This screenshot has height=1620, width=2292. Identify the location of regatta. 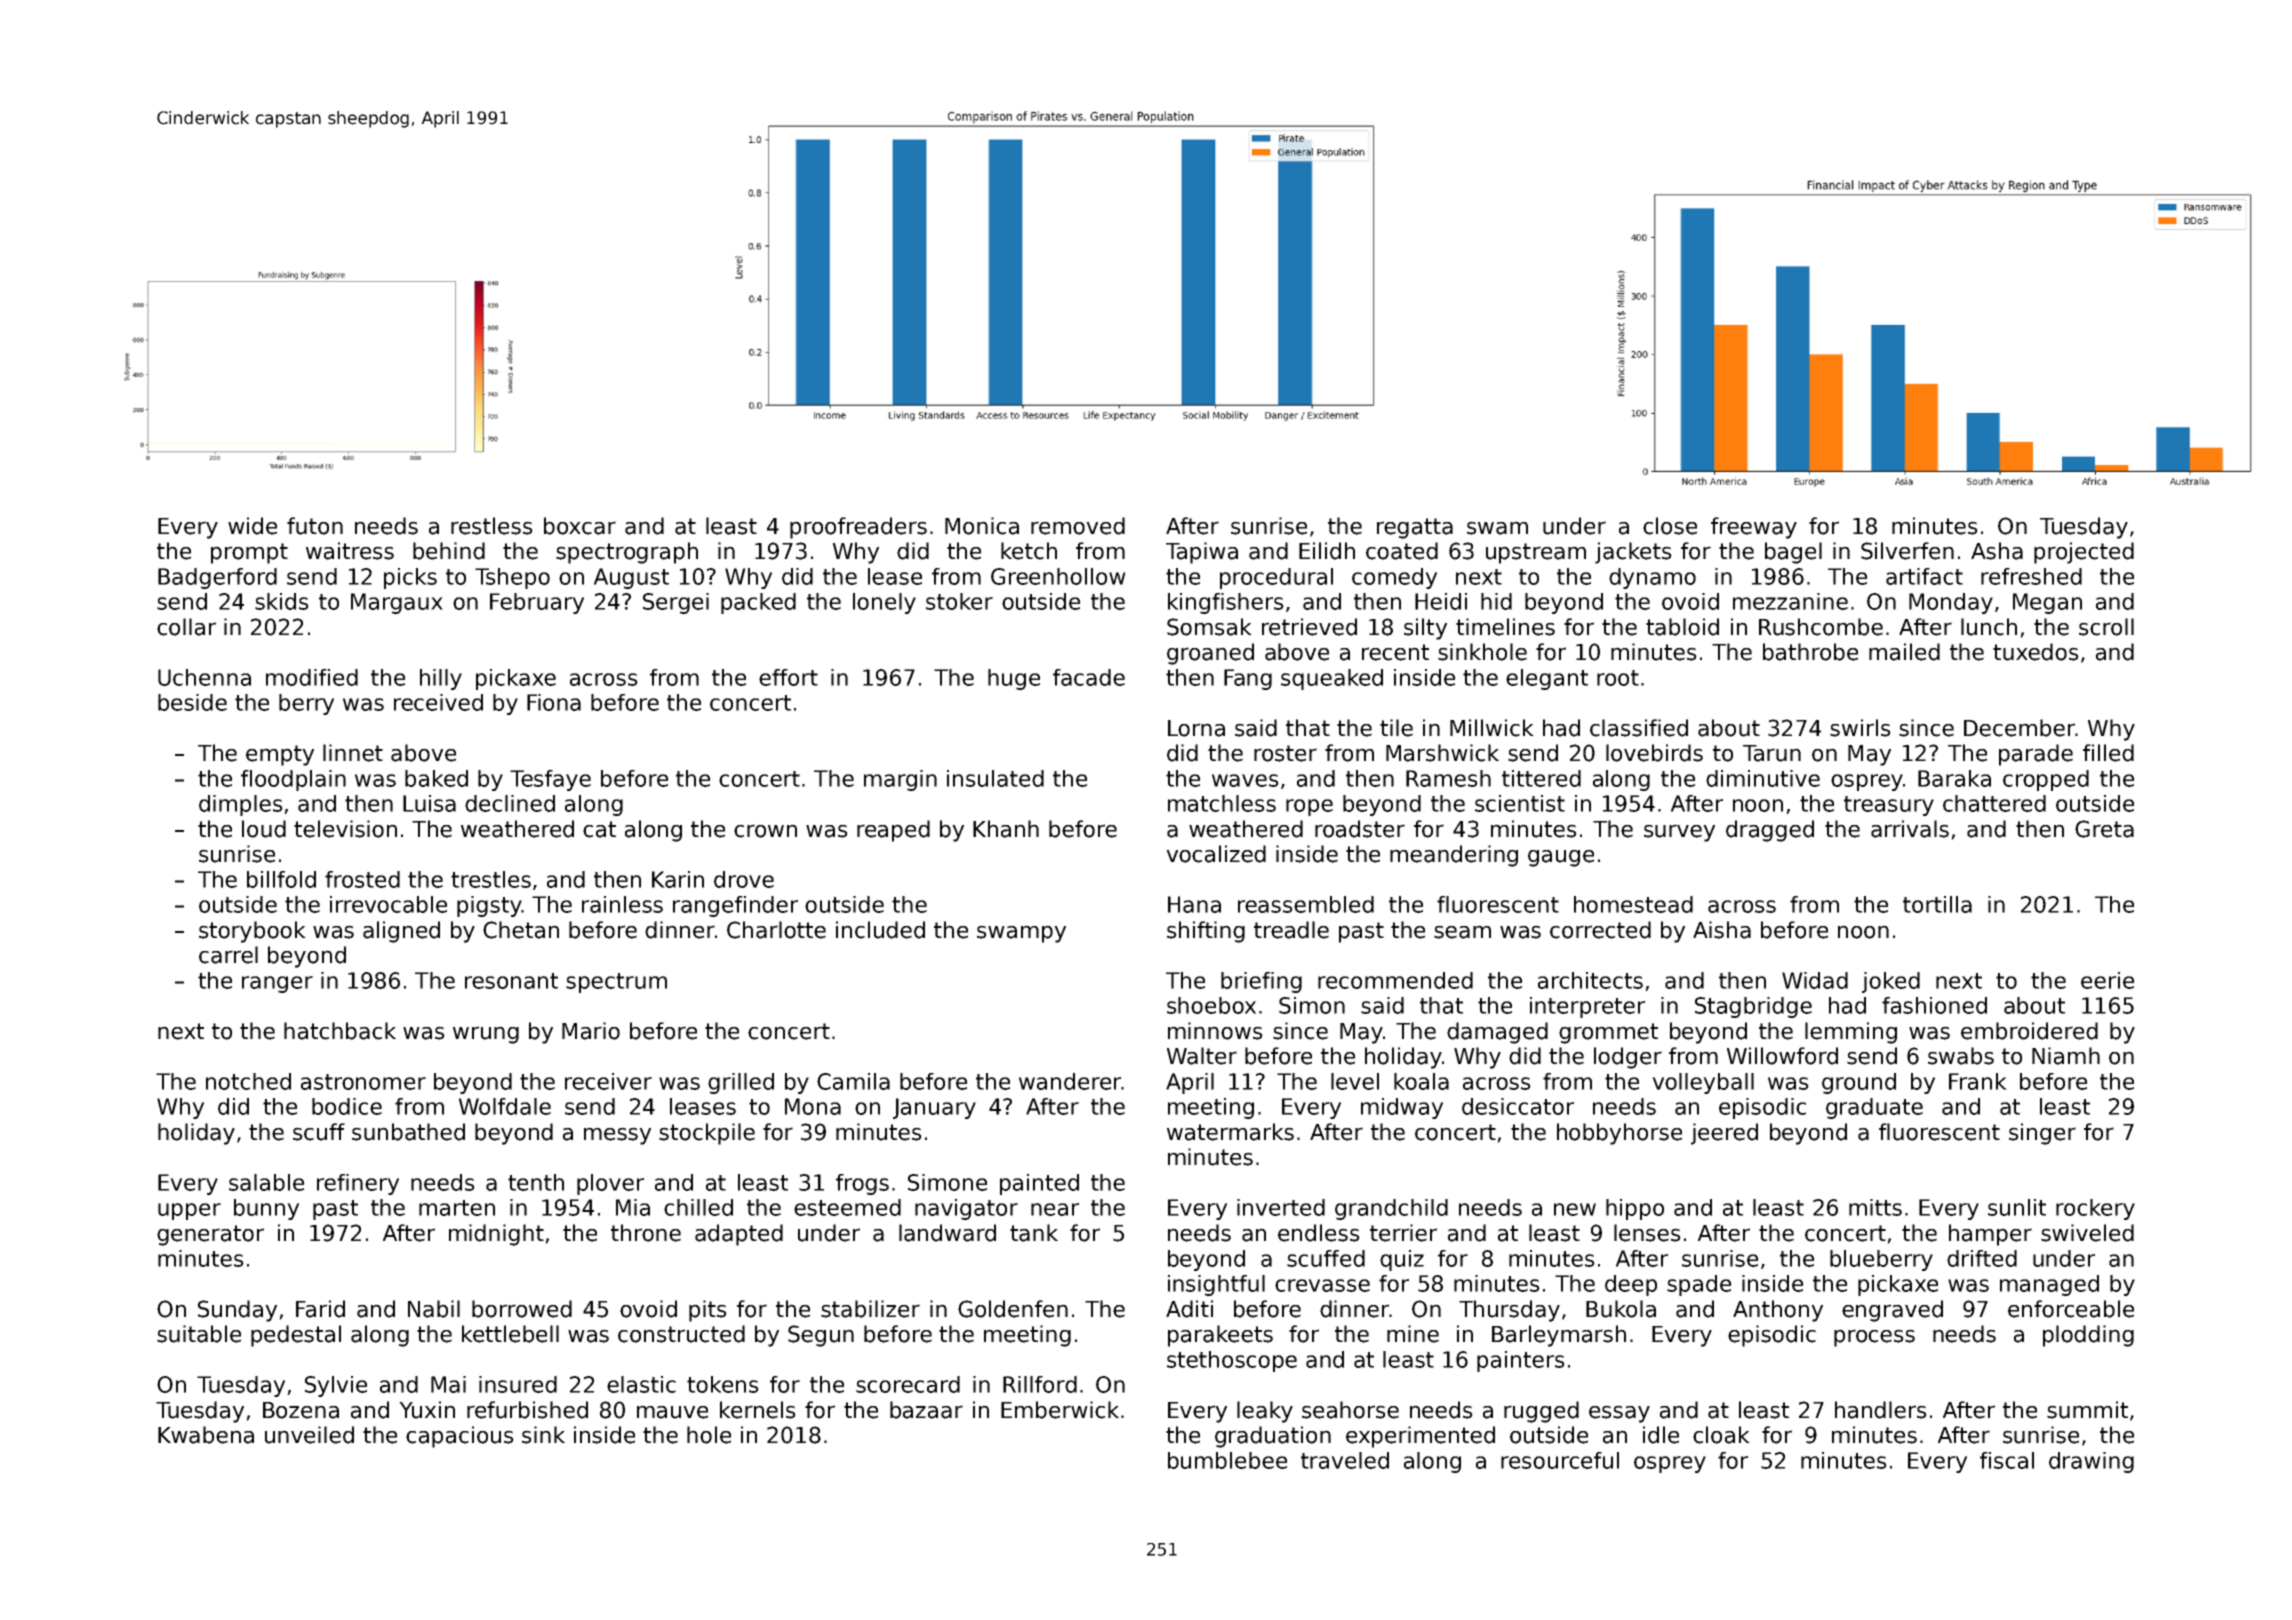
(1415, 528).
